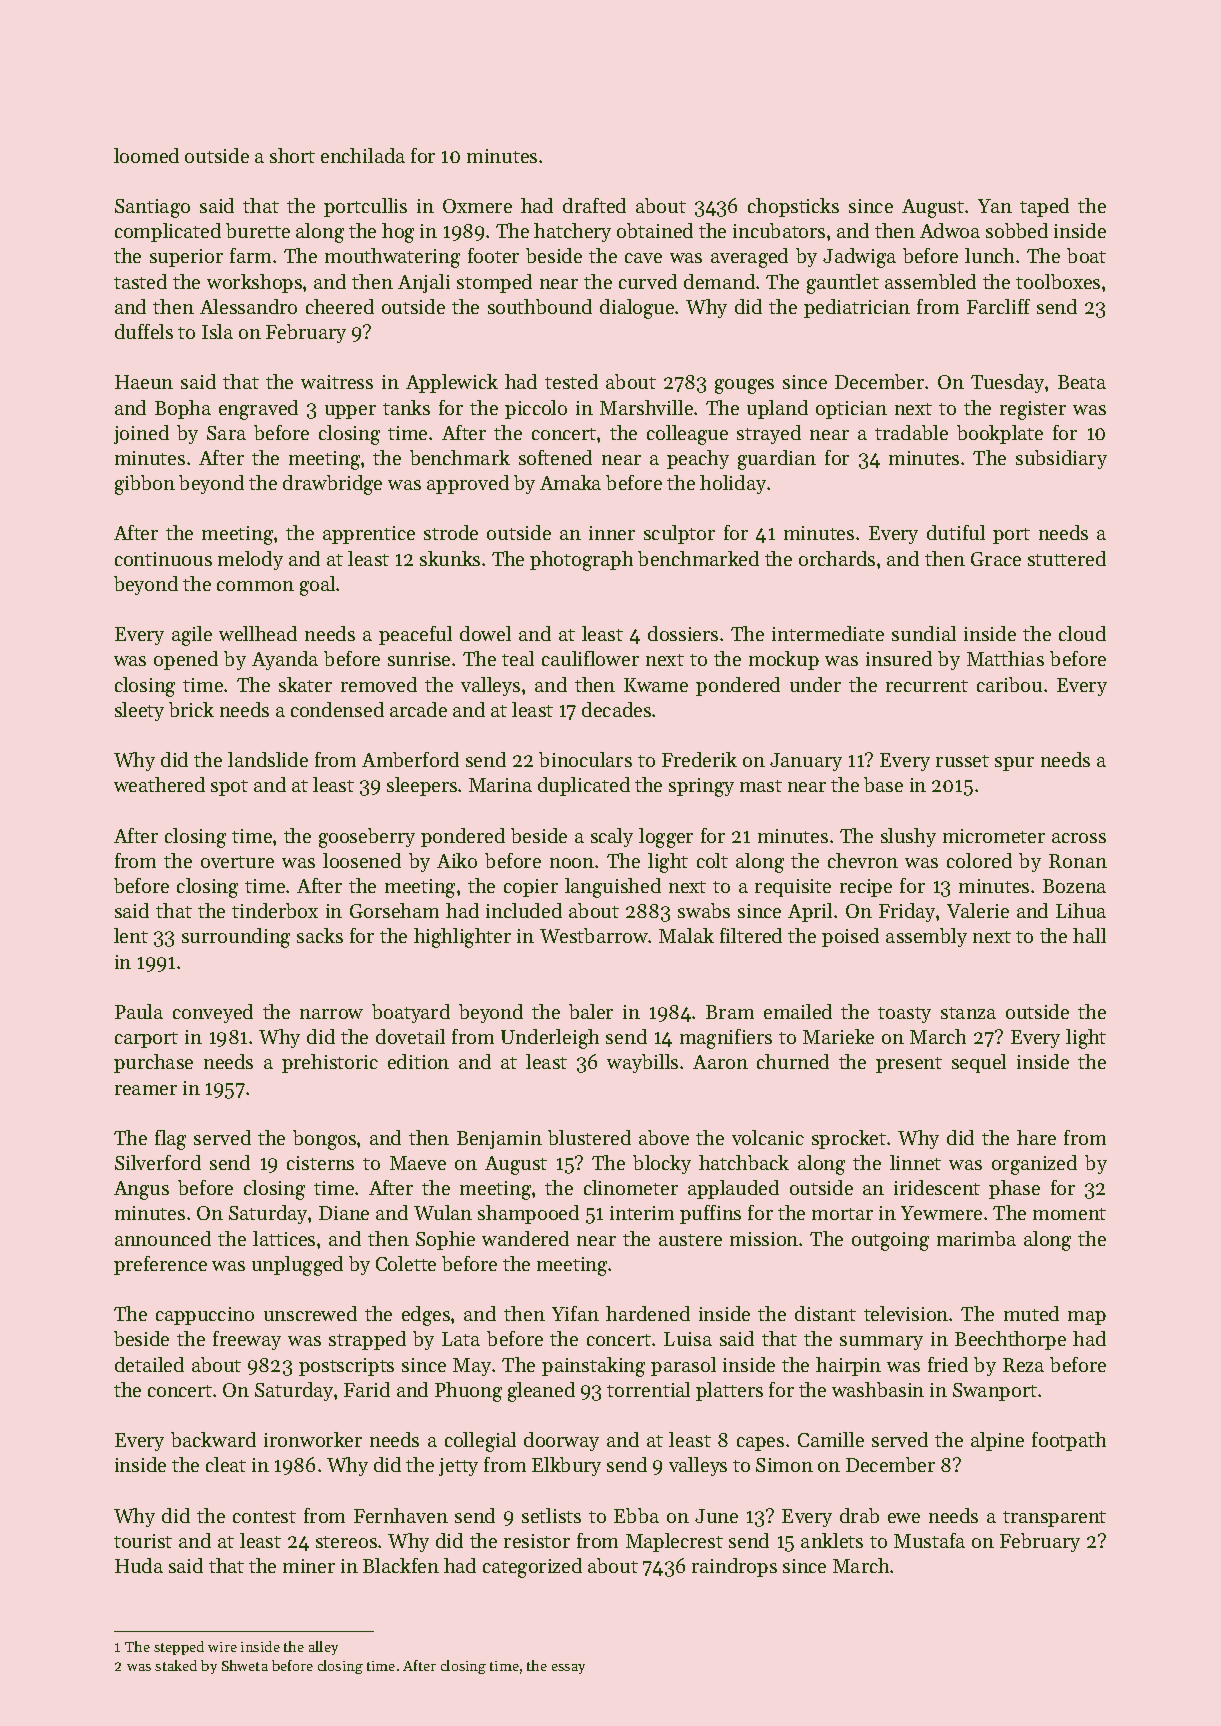  What do you see at coordinates (589, 1137) in the screenshot?
I see `blustered` at bounding box center [589, 1137].
